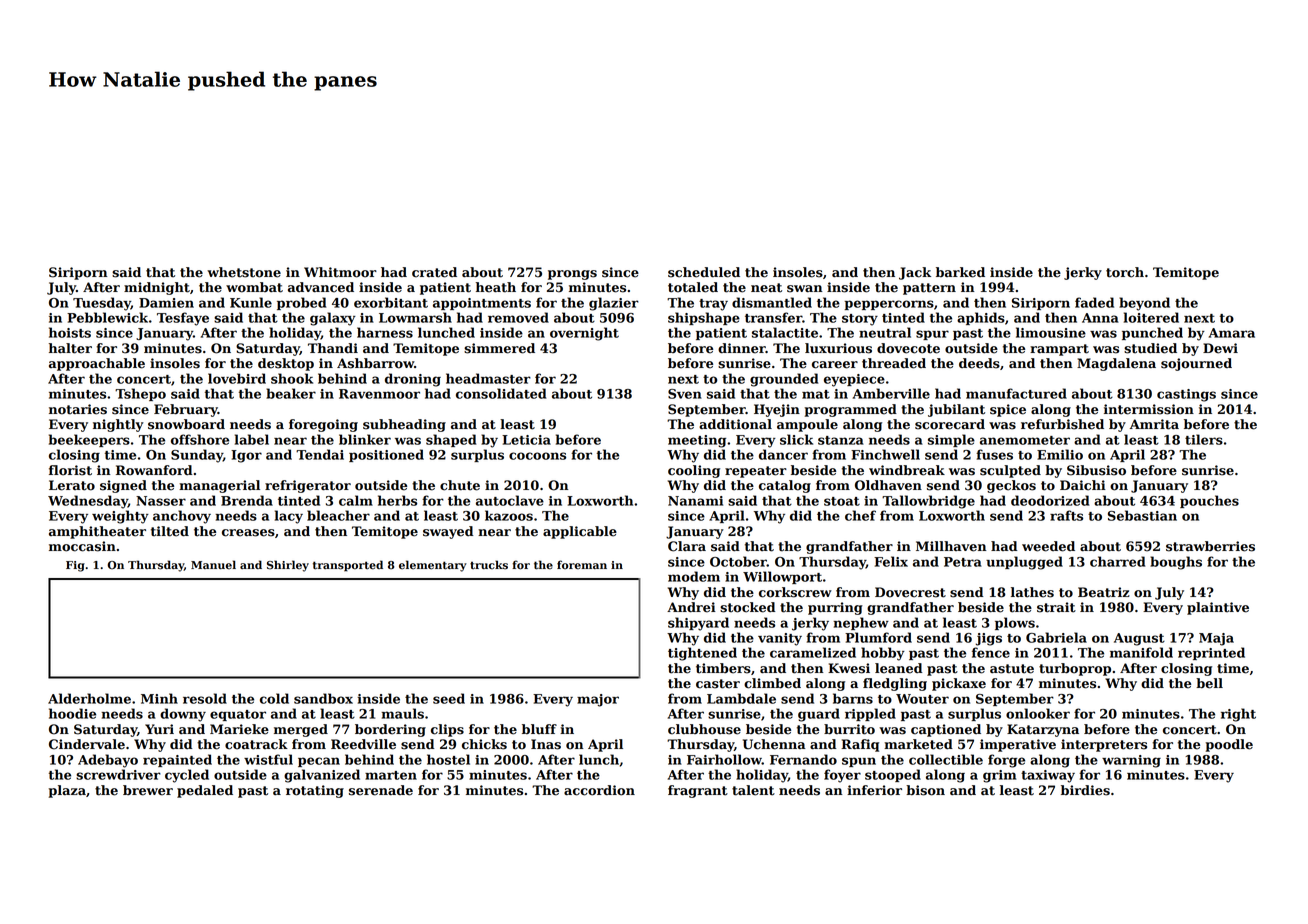 Image resolution: width=1308 pixels, height=924 pixels. I want to click on dinner, so click(742, 348).
